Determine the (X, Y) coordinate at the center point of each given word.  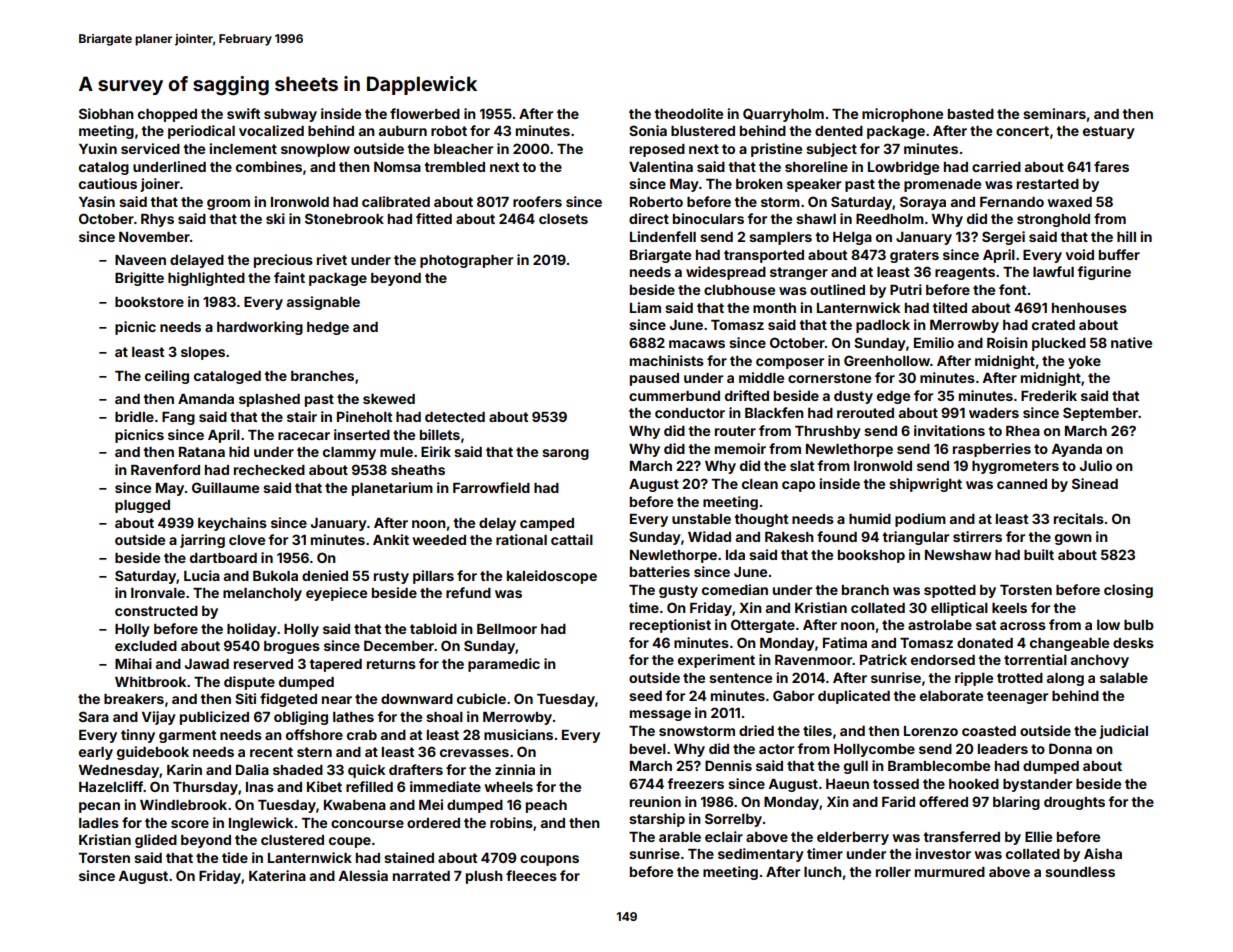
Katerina (277, 875)
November (154, 237)
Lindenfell (663, 236)
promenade (942, 185)
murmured (950, 872)
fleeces (531, 875)
